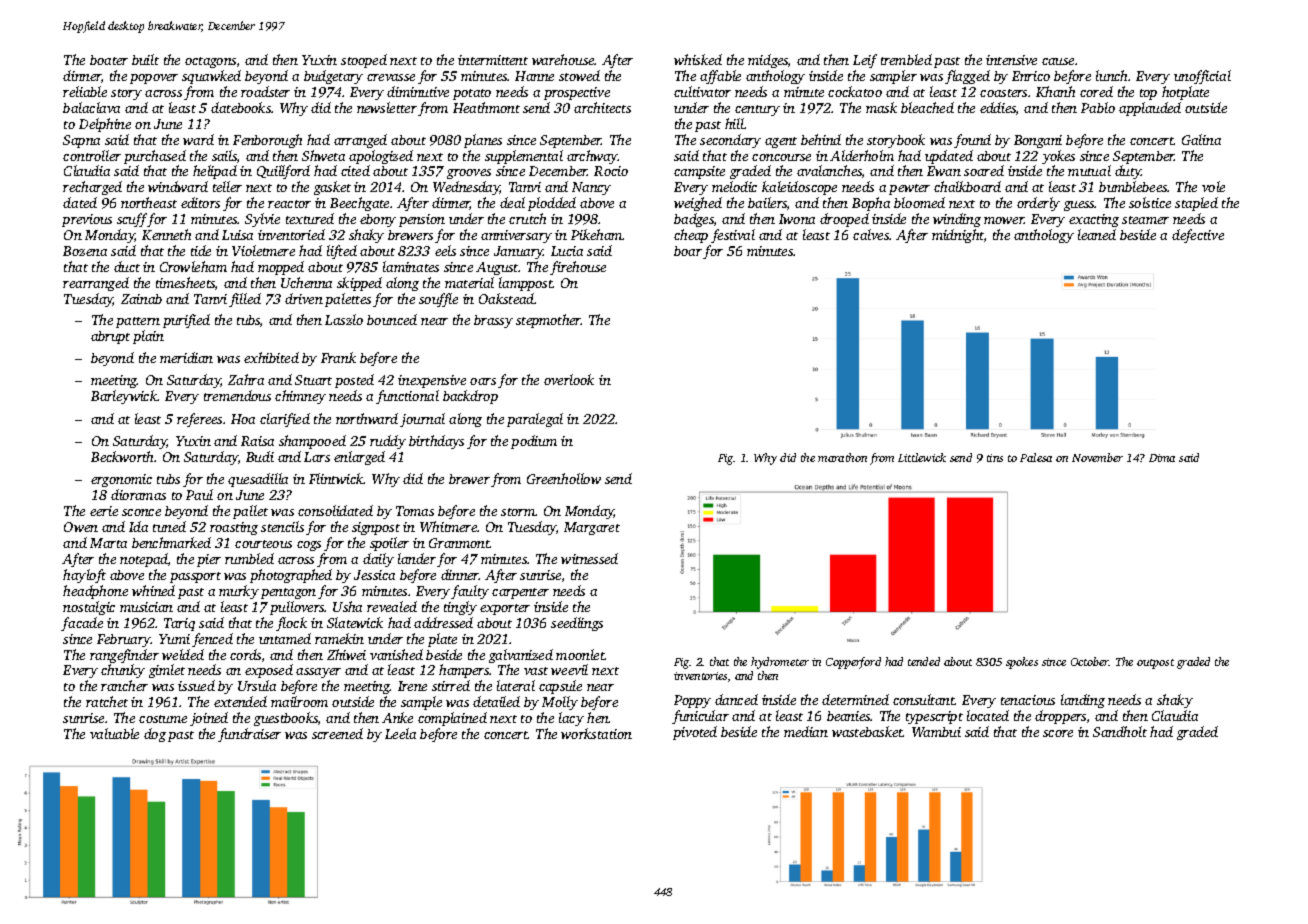 The width and height of the screenshot is (1308, 924). I want to click on marathon, so click(842, 457).
